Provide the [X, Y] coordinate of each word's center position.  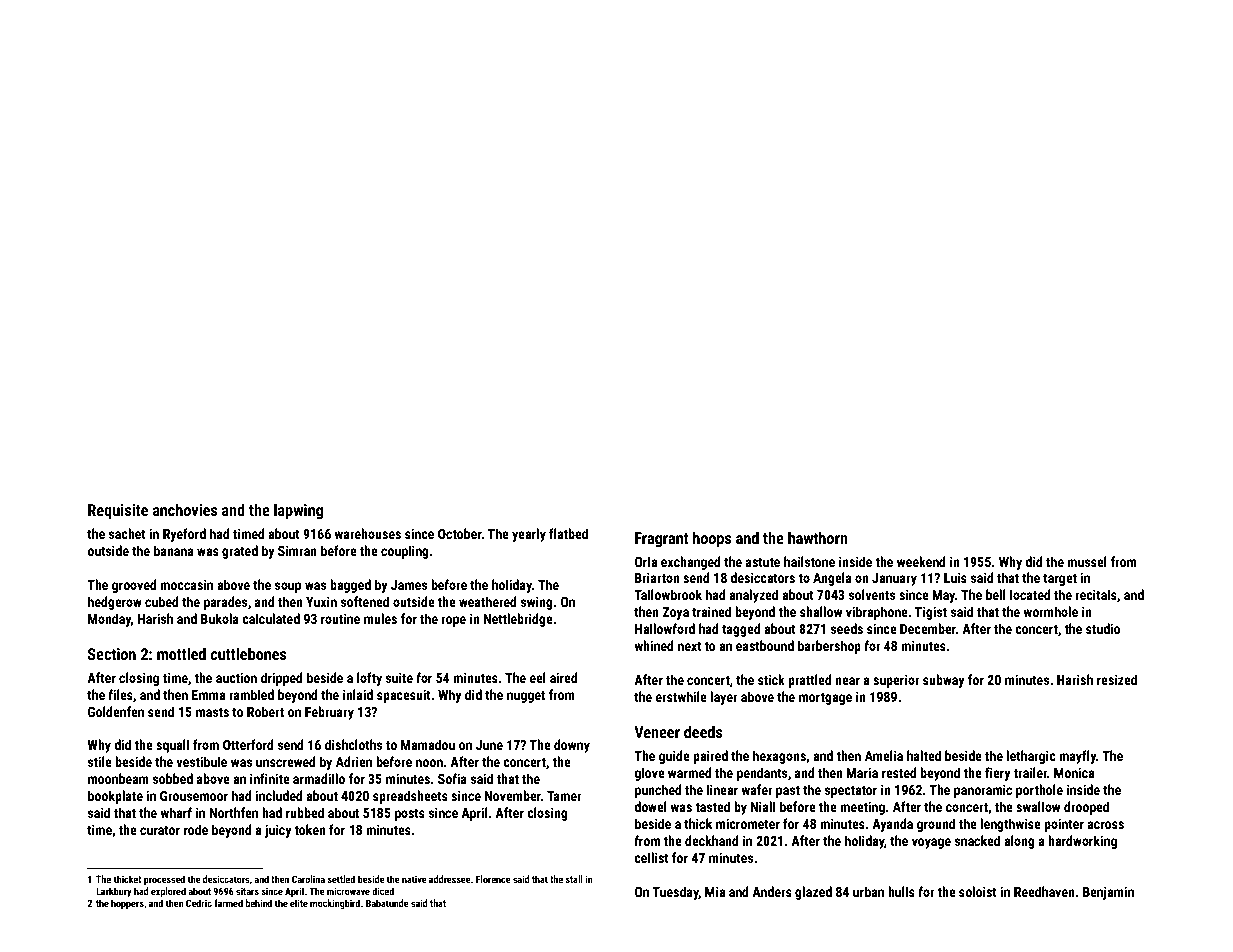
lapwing [298, 512]
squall [172, 746]
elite [299, 903]
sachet [127, 533]
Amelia [884, 755]
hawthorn [818, 538]
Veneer [657, 732]
